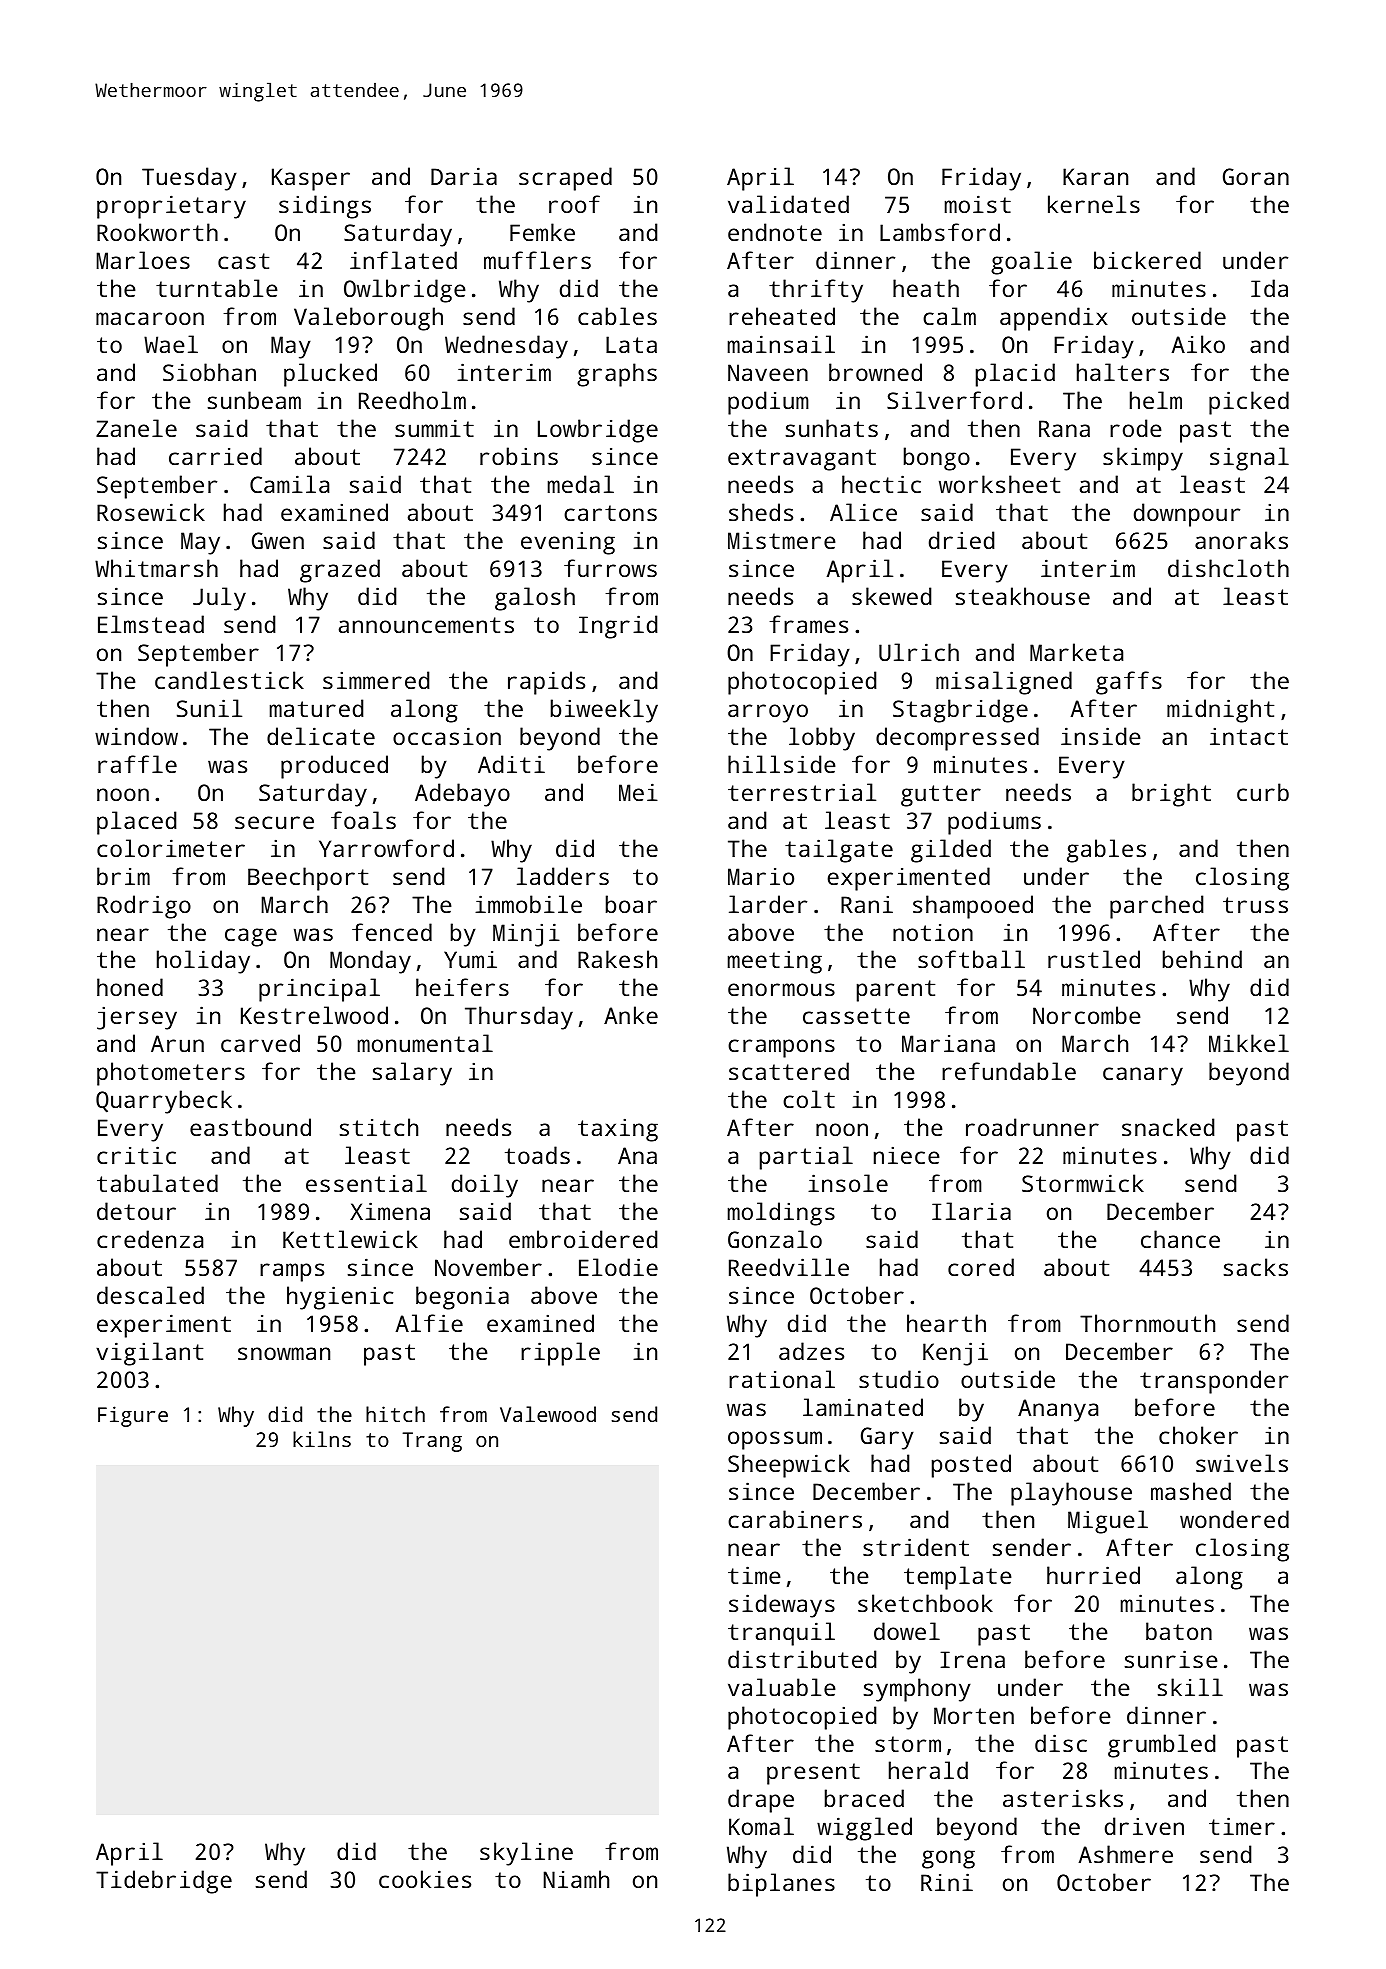 Image resolution: width=1386 pixels, height=1969 pixels. What do you see at coordinates (548, 1414) in the screenshot?
I see `Valewood` at bounding box center [548, 1414].
